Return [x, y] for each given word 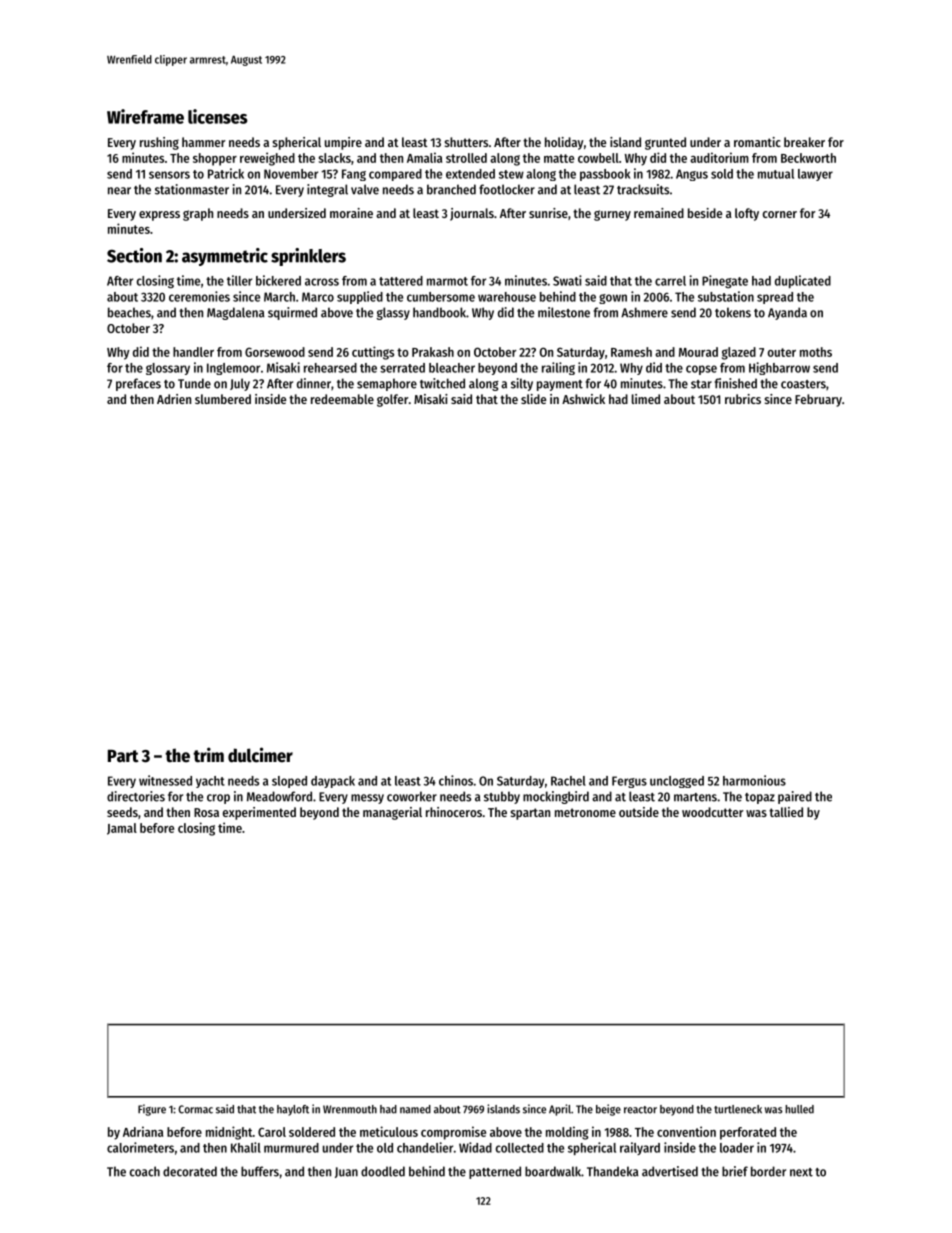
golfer [392, 400]
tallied [786, 812]
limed [646, 399]
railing [558, 368]
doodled [383, 1171]
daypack [333, 782]
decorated [190, 1171]
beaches [129, 312]
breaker [804, 142]
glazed [739, 353]
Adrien [174, 399]
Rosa [206, 812]
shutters [466, 142]
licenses [218, 116]
